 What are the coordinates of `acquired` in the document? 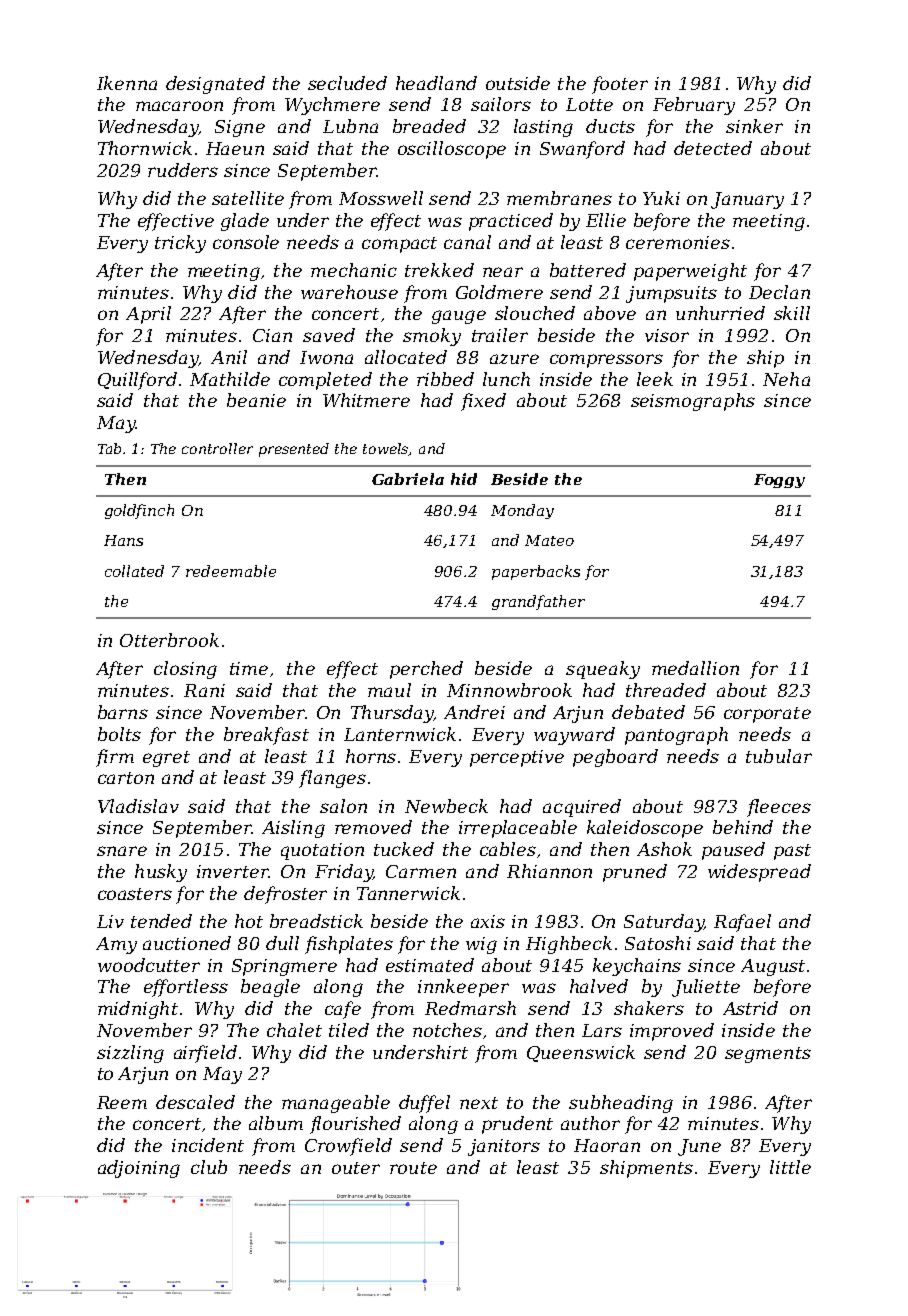 It's located at (582, 808).
